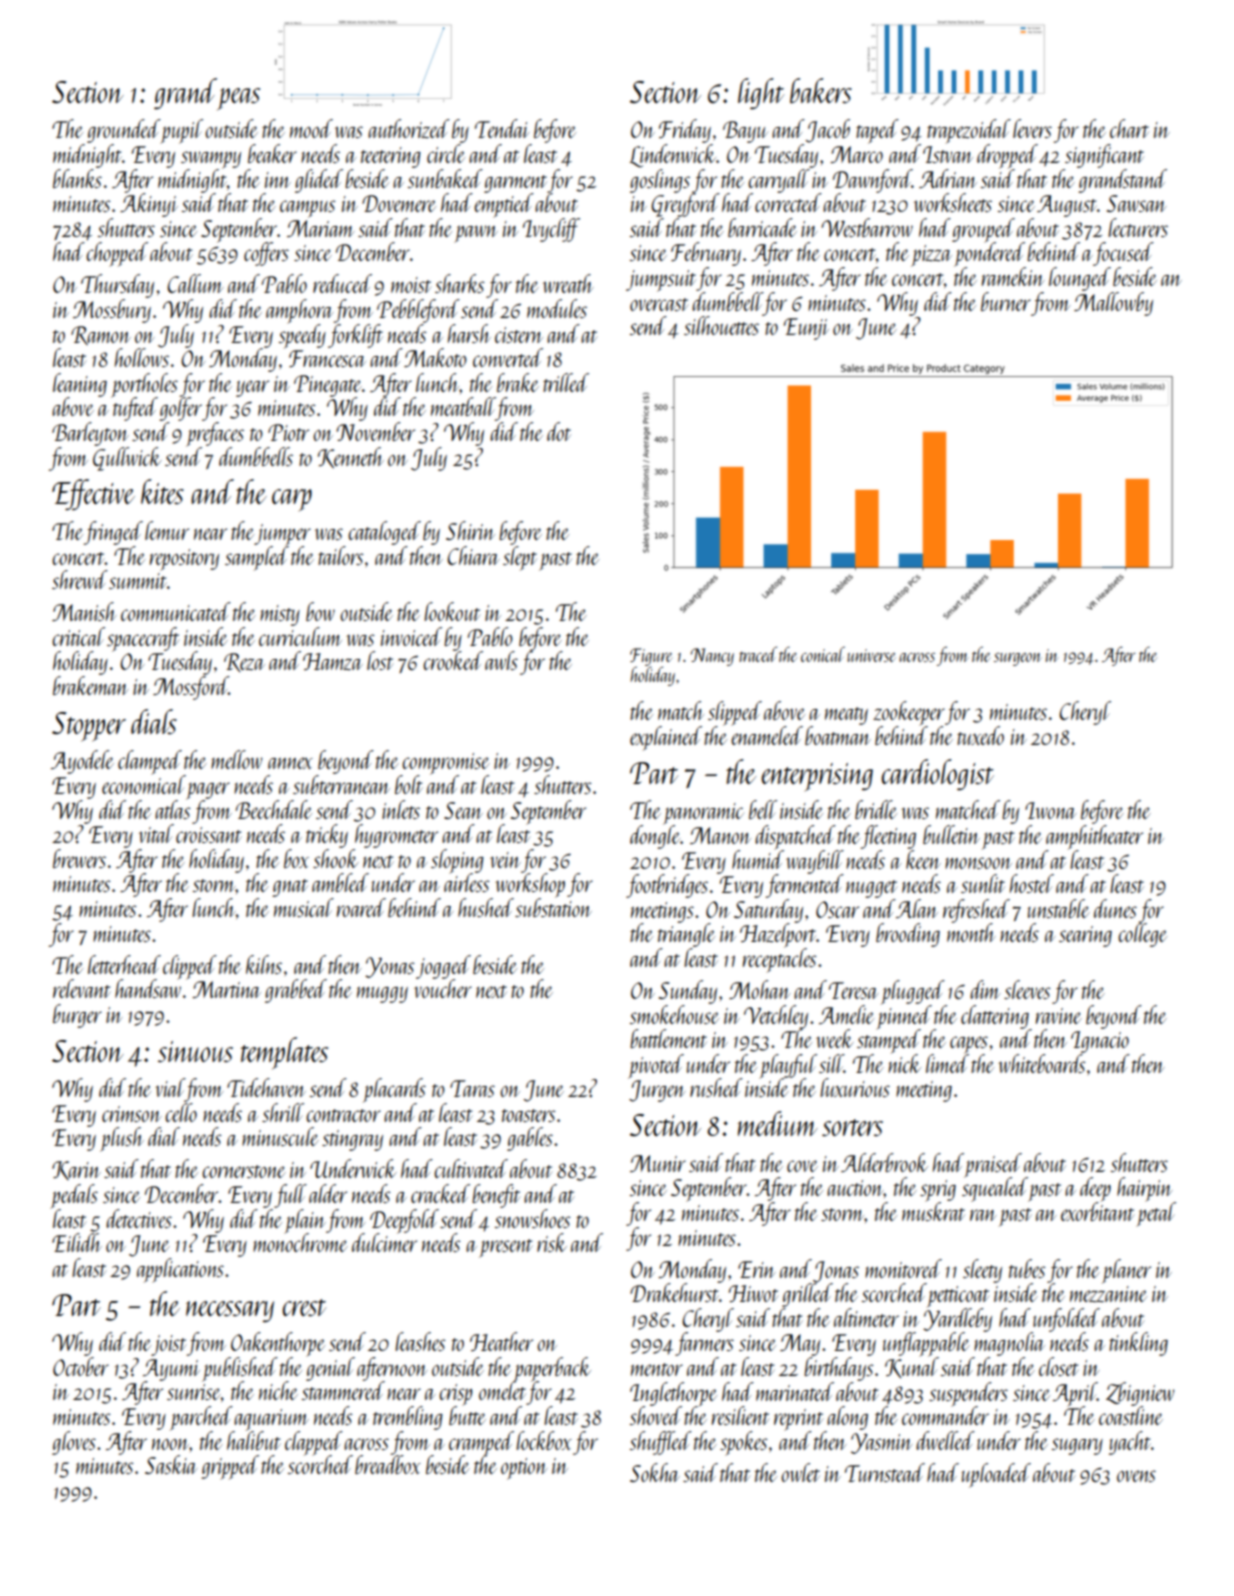 This page has height=1596, width=1234. What do you see at coordinates (1113, 304) in the page?
I see `Mallowby` at bounding box center [1113, 304].
